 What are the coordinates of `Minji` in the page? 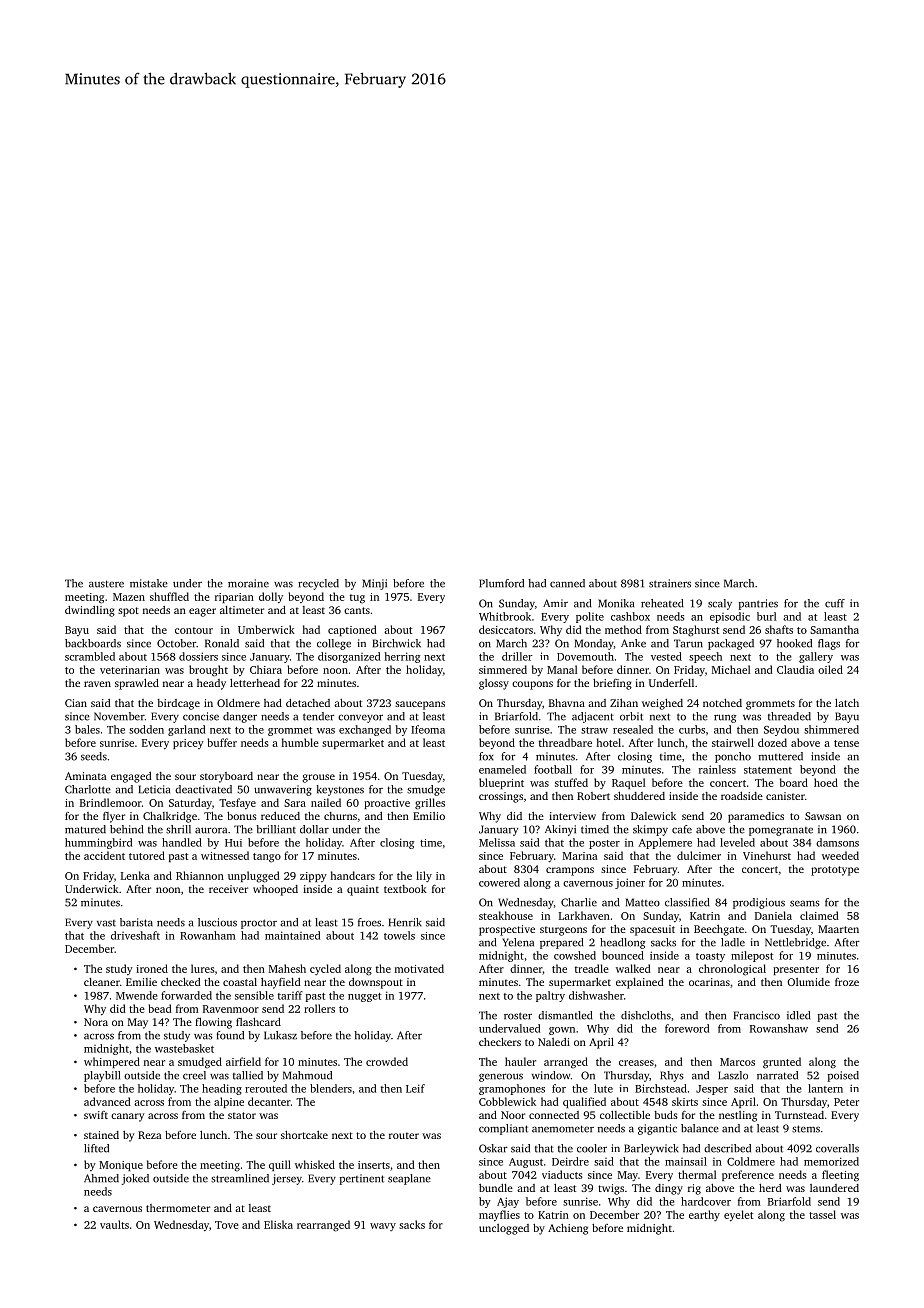 It's located at (374, 584).
